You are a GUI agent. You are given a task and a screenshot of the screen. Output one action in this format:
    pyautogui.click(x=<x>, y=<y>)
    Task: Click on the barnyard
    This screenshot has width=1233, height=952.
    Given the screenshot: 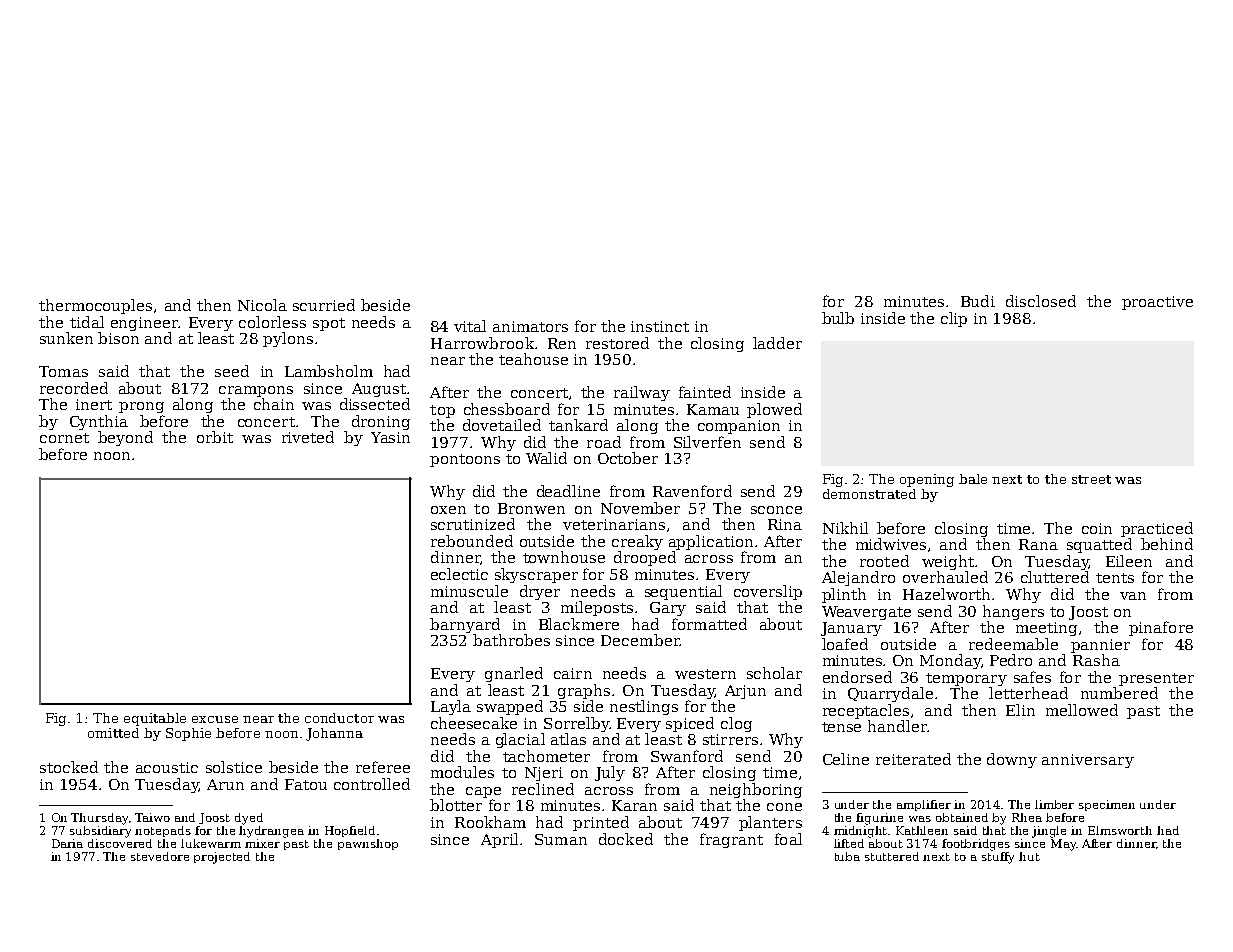 What is the action you would take?
    pyautogui.click(x=465, y=625)
